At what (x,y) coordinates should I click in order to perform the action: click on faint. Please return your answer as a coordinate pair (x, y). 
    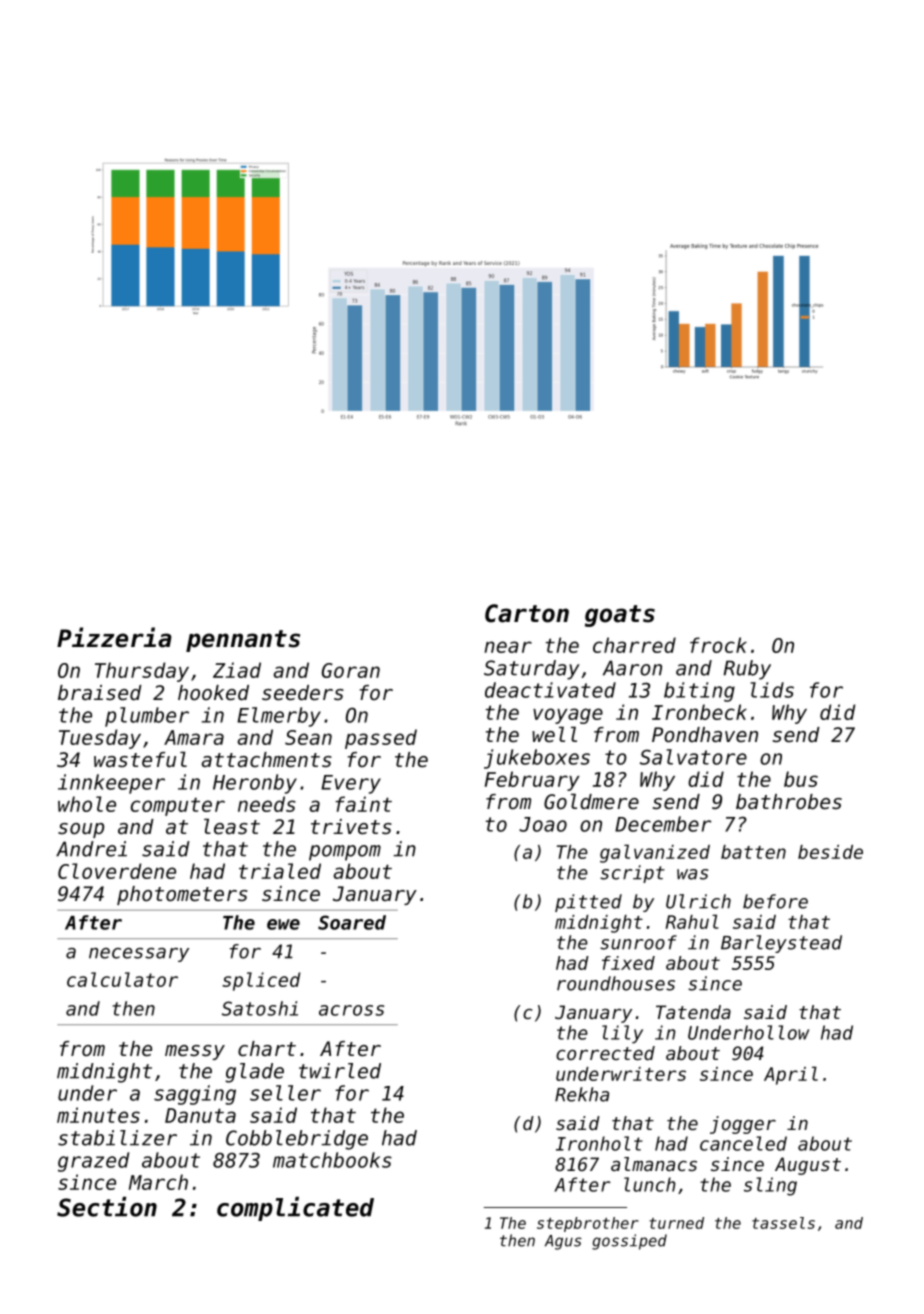
    Looking at the image, I should click on (363, 804).
